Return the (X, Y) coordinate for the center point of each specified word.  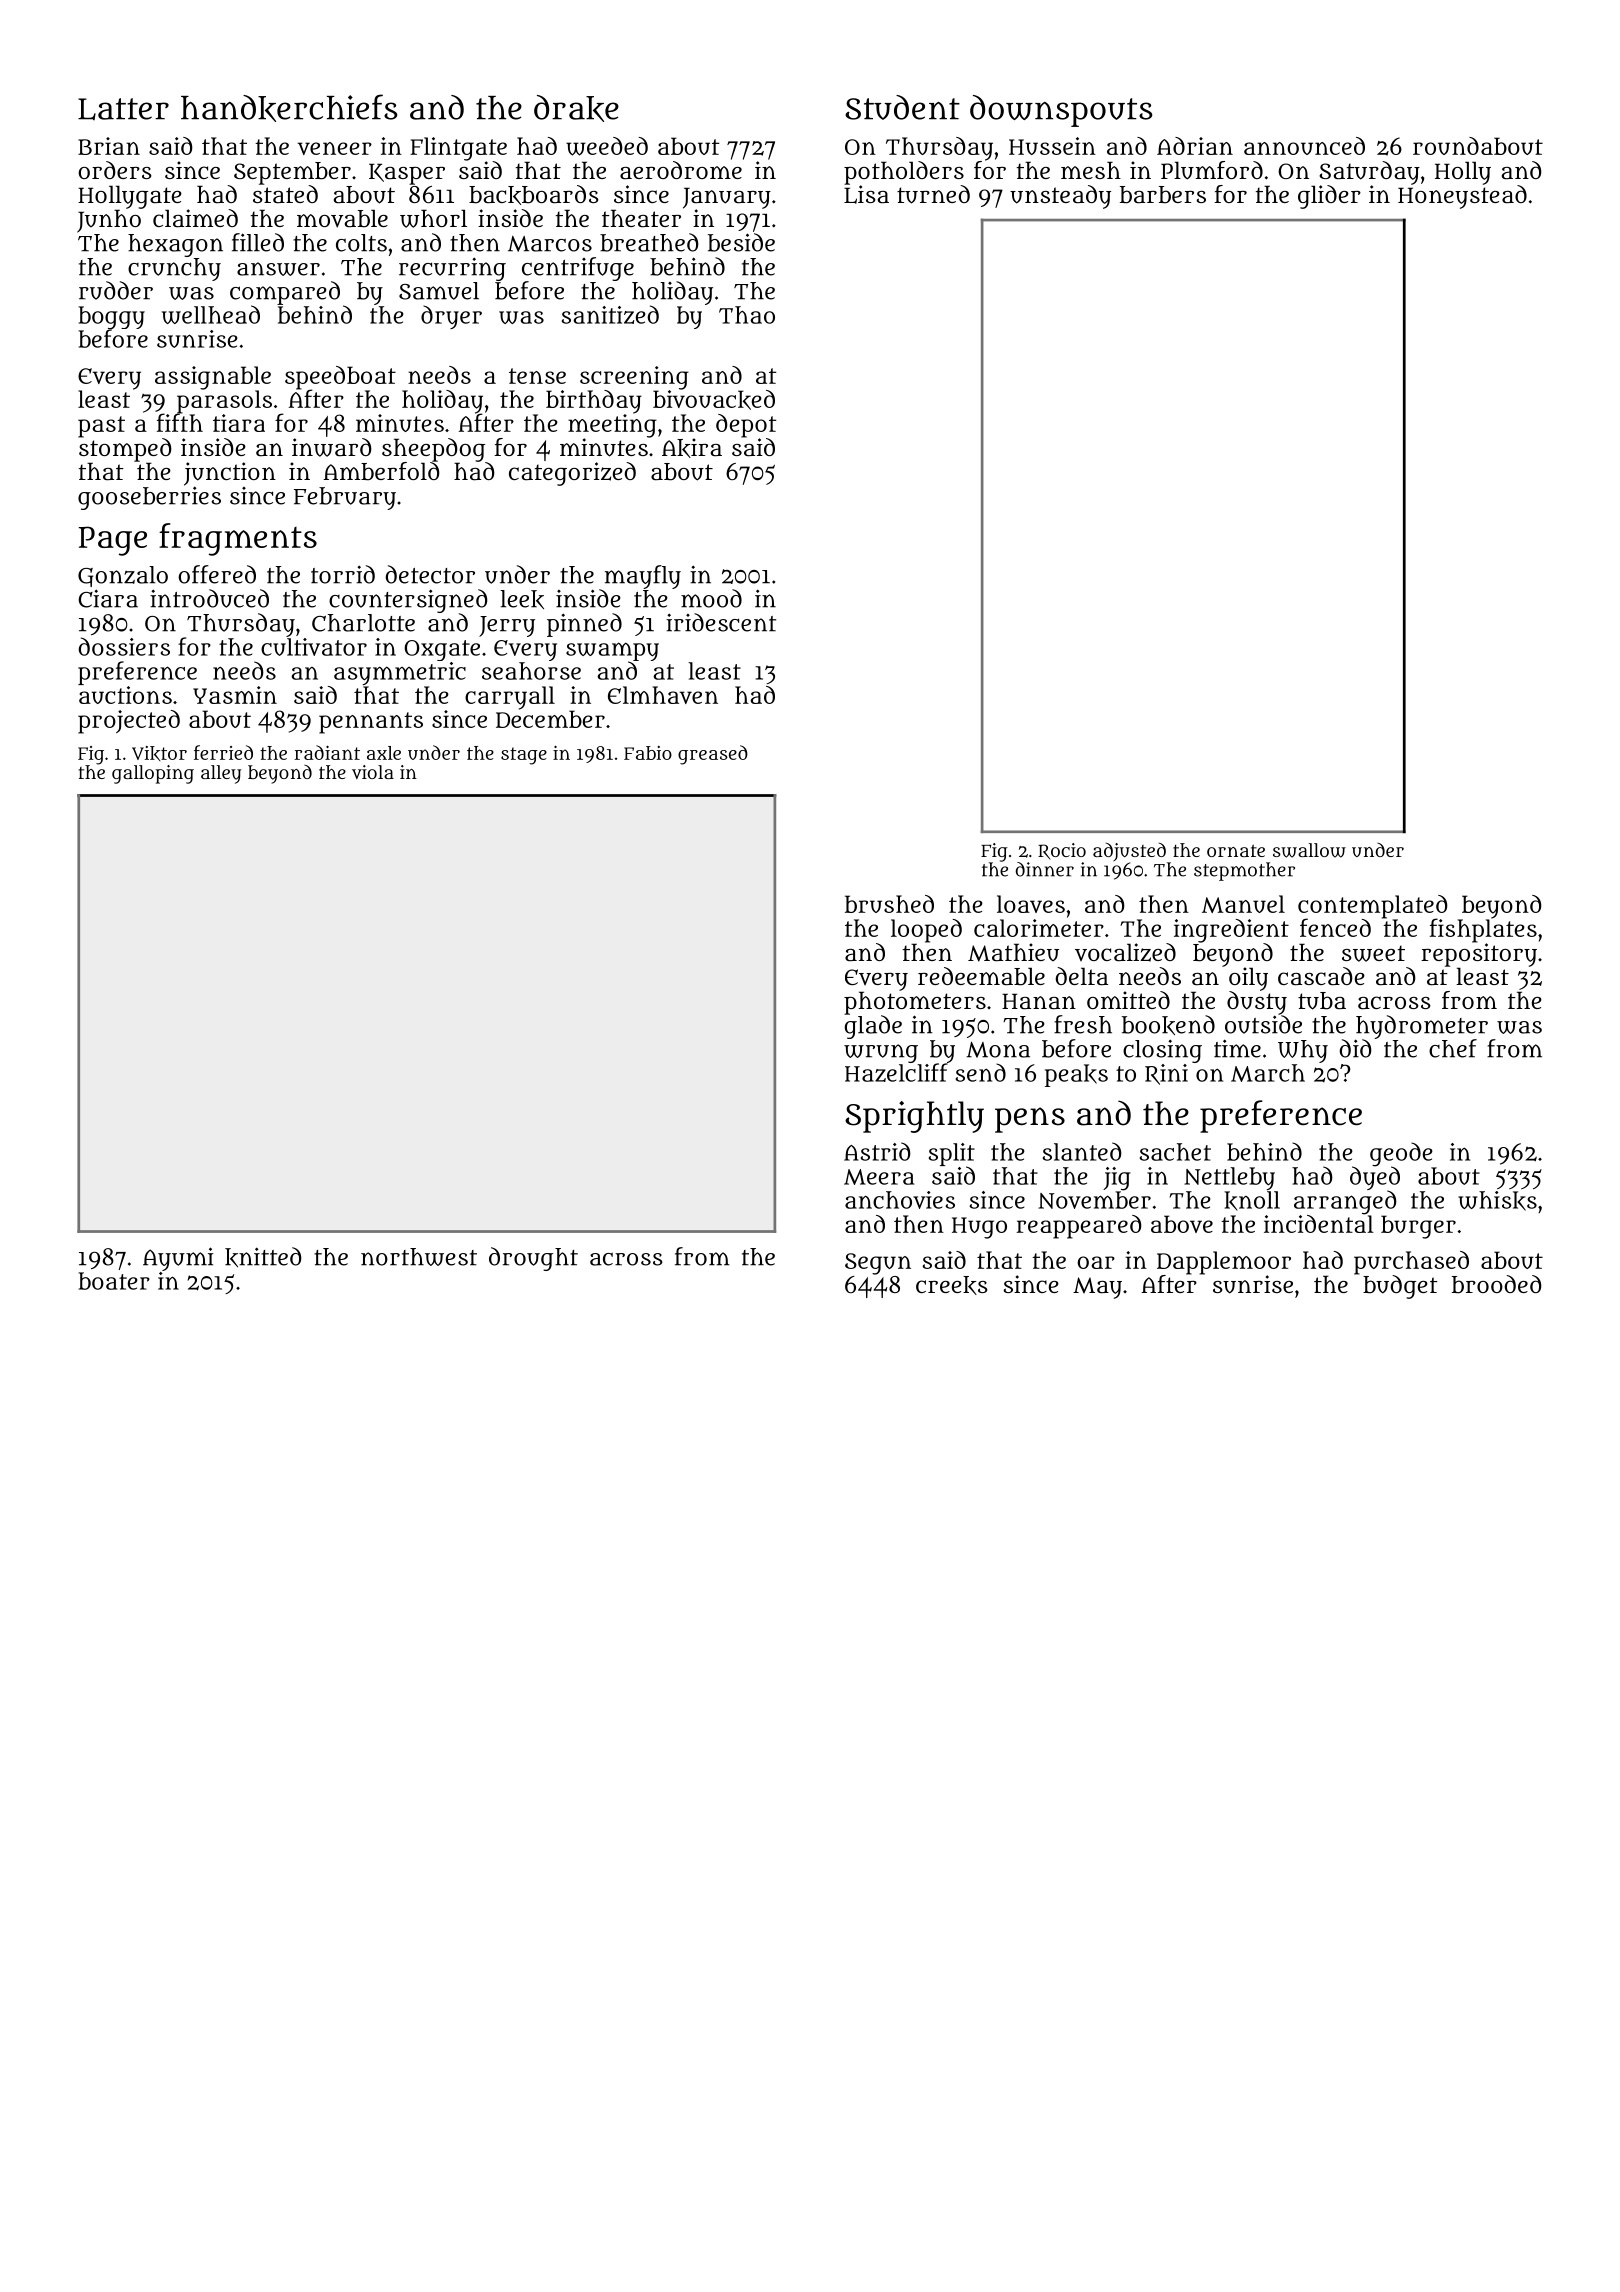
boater (114, 1281)
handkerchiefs (289, 108)
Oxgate (442, 650)
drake (576, 108)
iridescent (721, 622)
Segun (878, 1264)
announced (1304, 146)
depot (746, 426)
